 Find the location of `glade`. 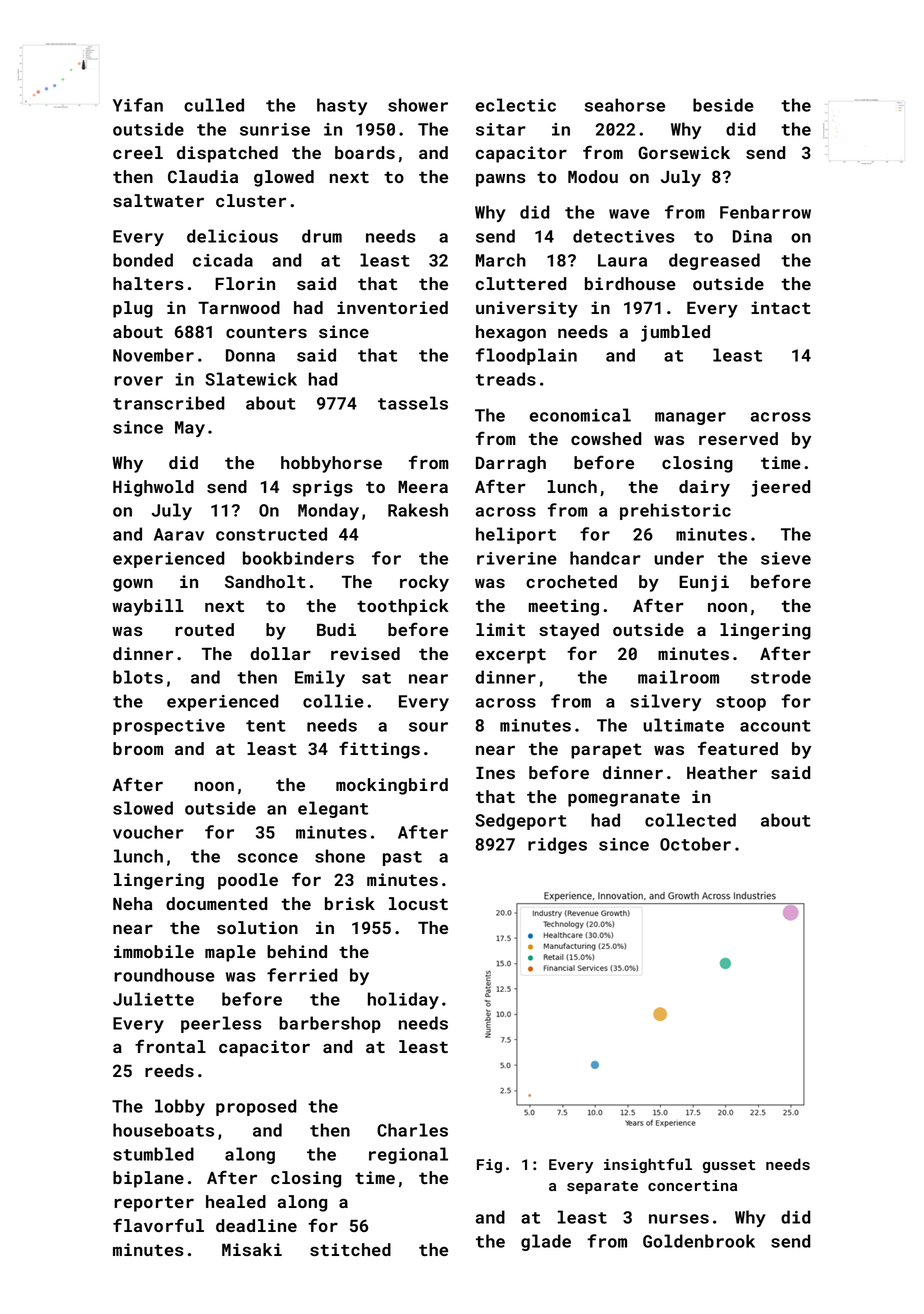

glade is located at coordinates (546, 1242).
